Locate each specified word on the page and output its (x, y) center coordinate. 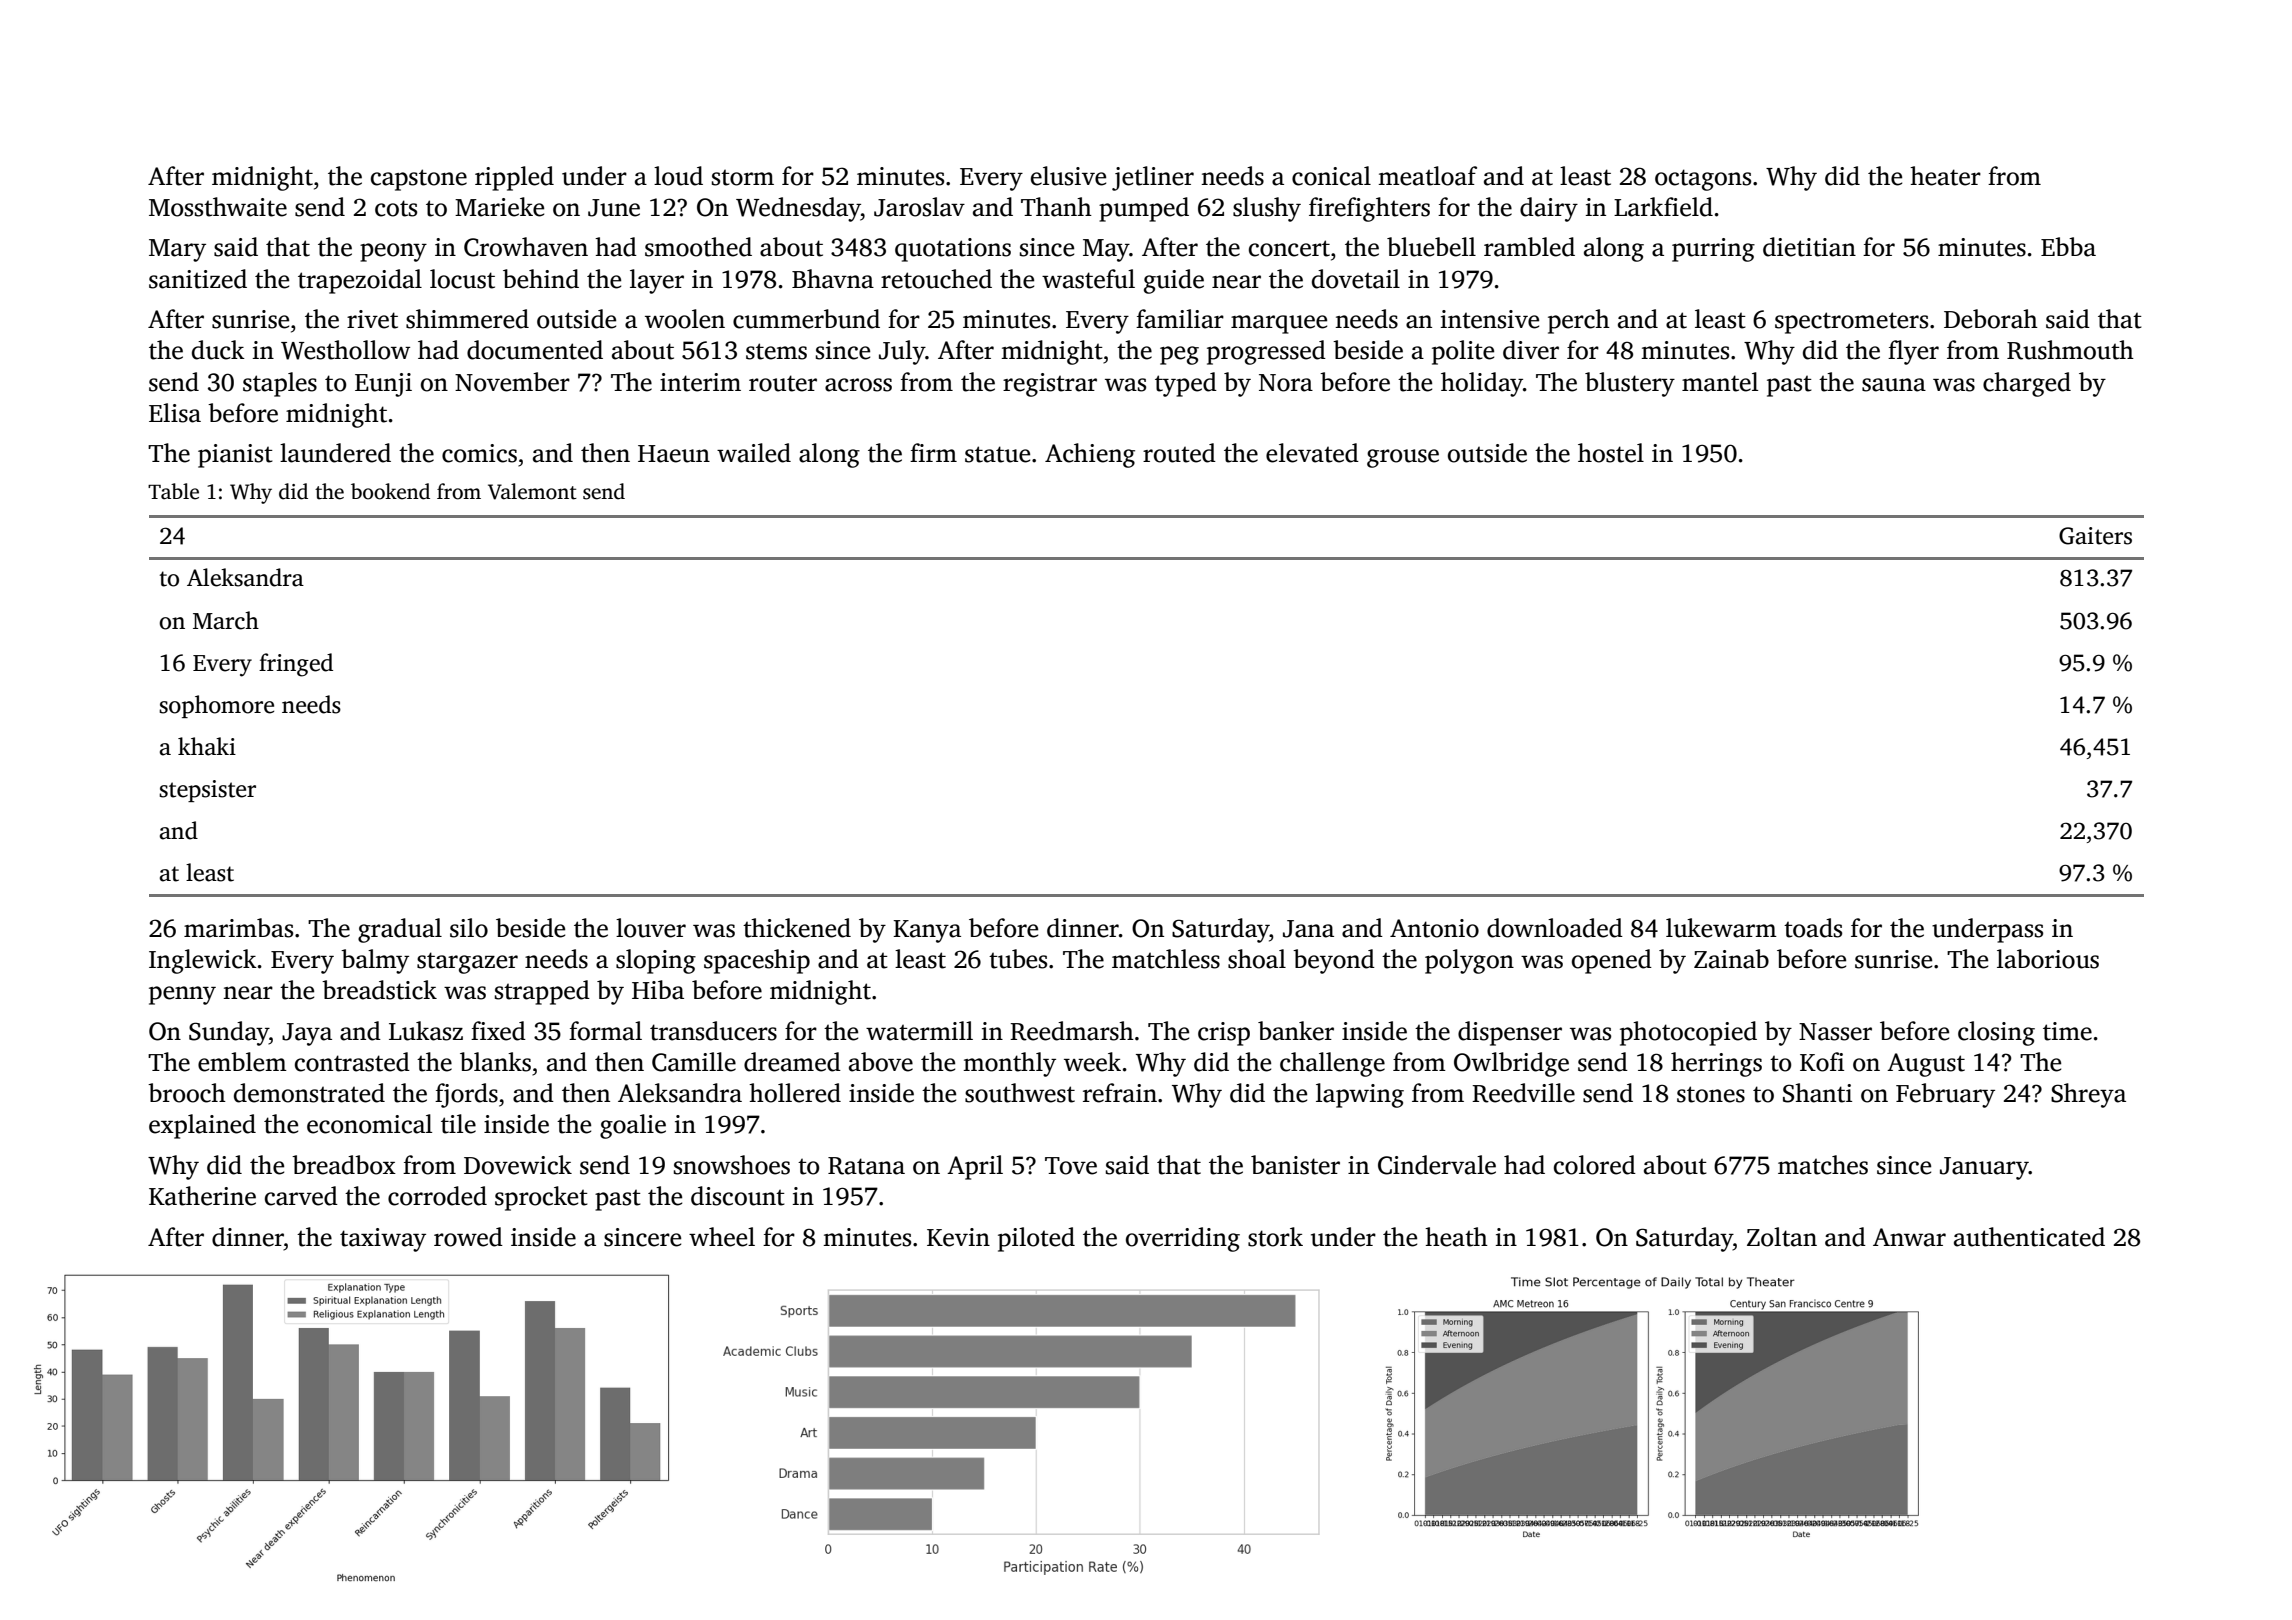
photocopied (1688, 1033)
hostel (1611, 453)
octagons (1703, 180)
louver (651, 928)
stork (1275, 1237)
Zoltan (1782, 1237)
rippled (514, 178)
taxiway (383, 1240)
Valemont (532, 491)
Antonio (1434, 928)
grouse (1403, 458)
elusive (1068, 176)
